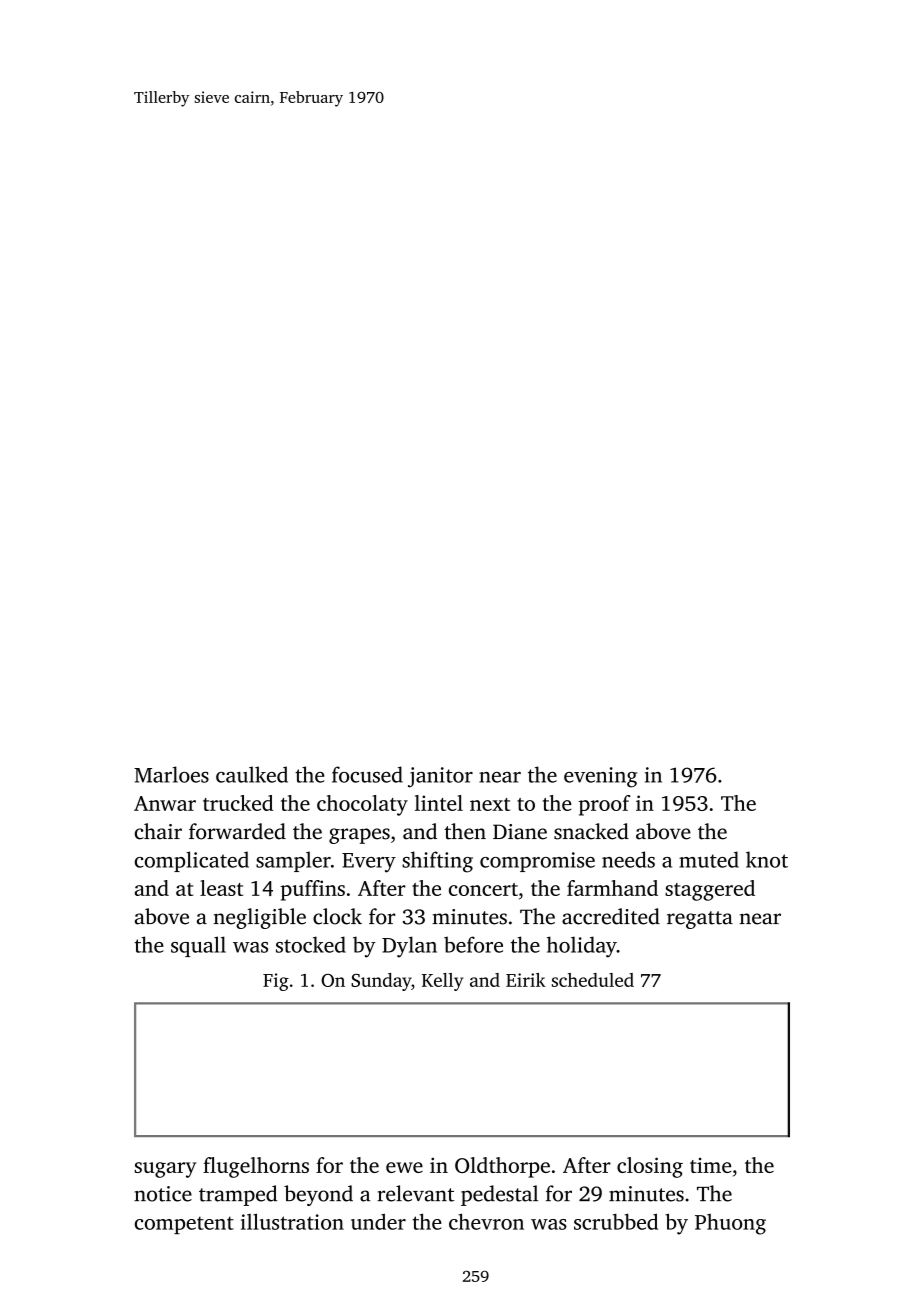 This image has width=924, height=1311. What do you see at coordinates (198, 946) in the image?
I see `squall` at bounding box center [198, 946].
